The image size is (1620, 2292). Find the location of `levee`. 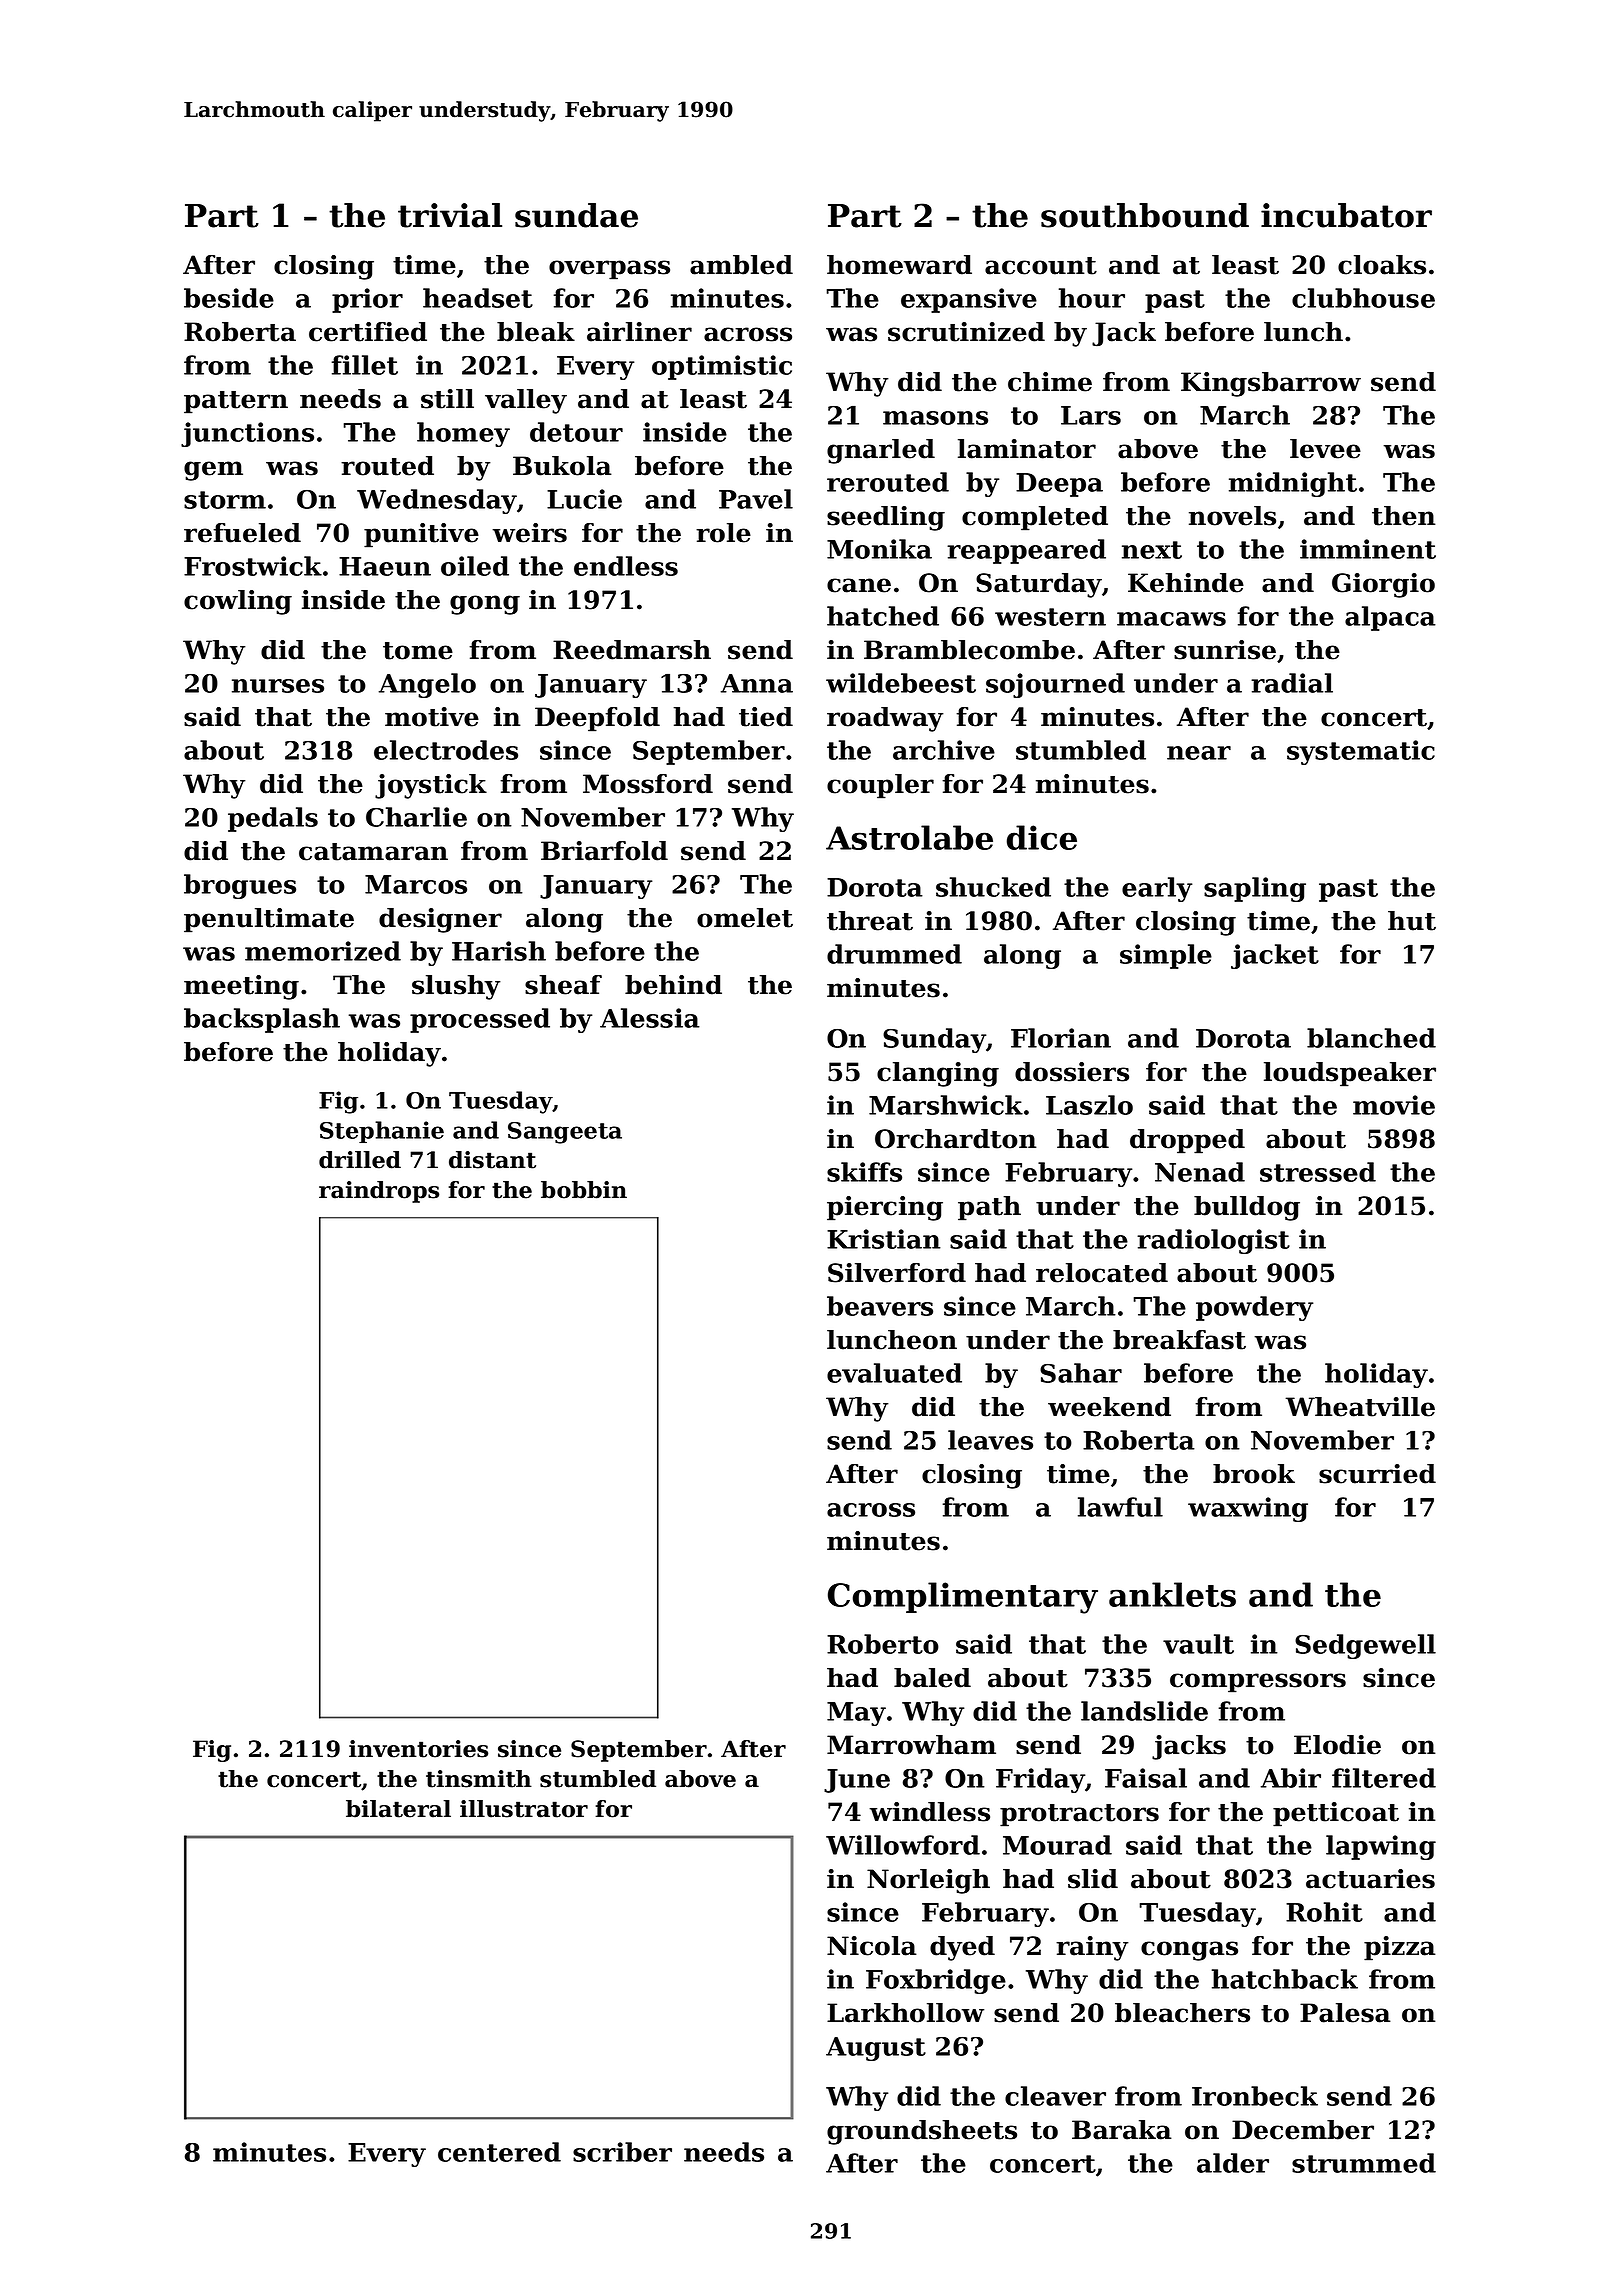

levee is located at coordinates (1325, 449).
